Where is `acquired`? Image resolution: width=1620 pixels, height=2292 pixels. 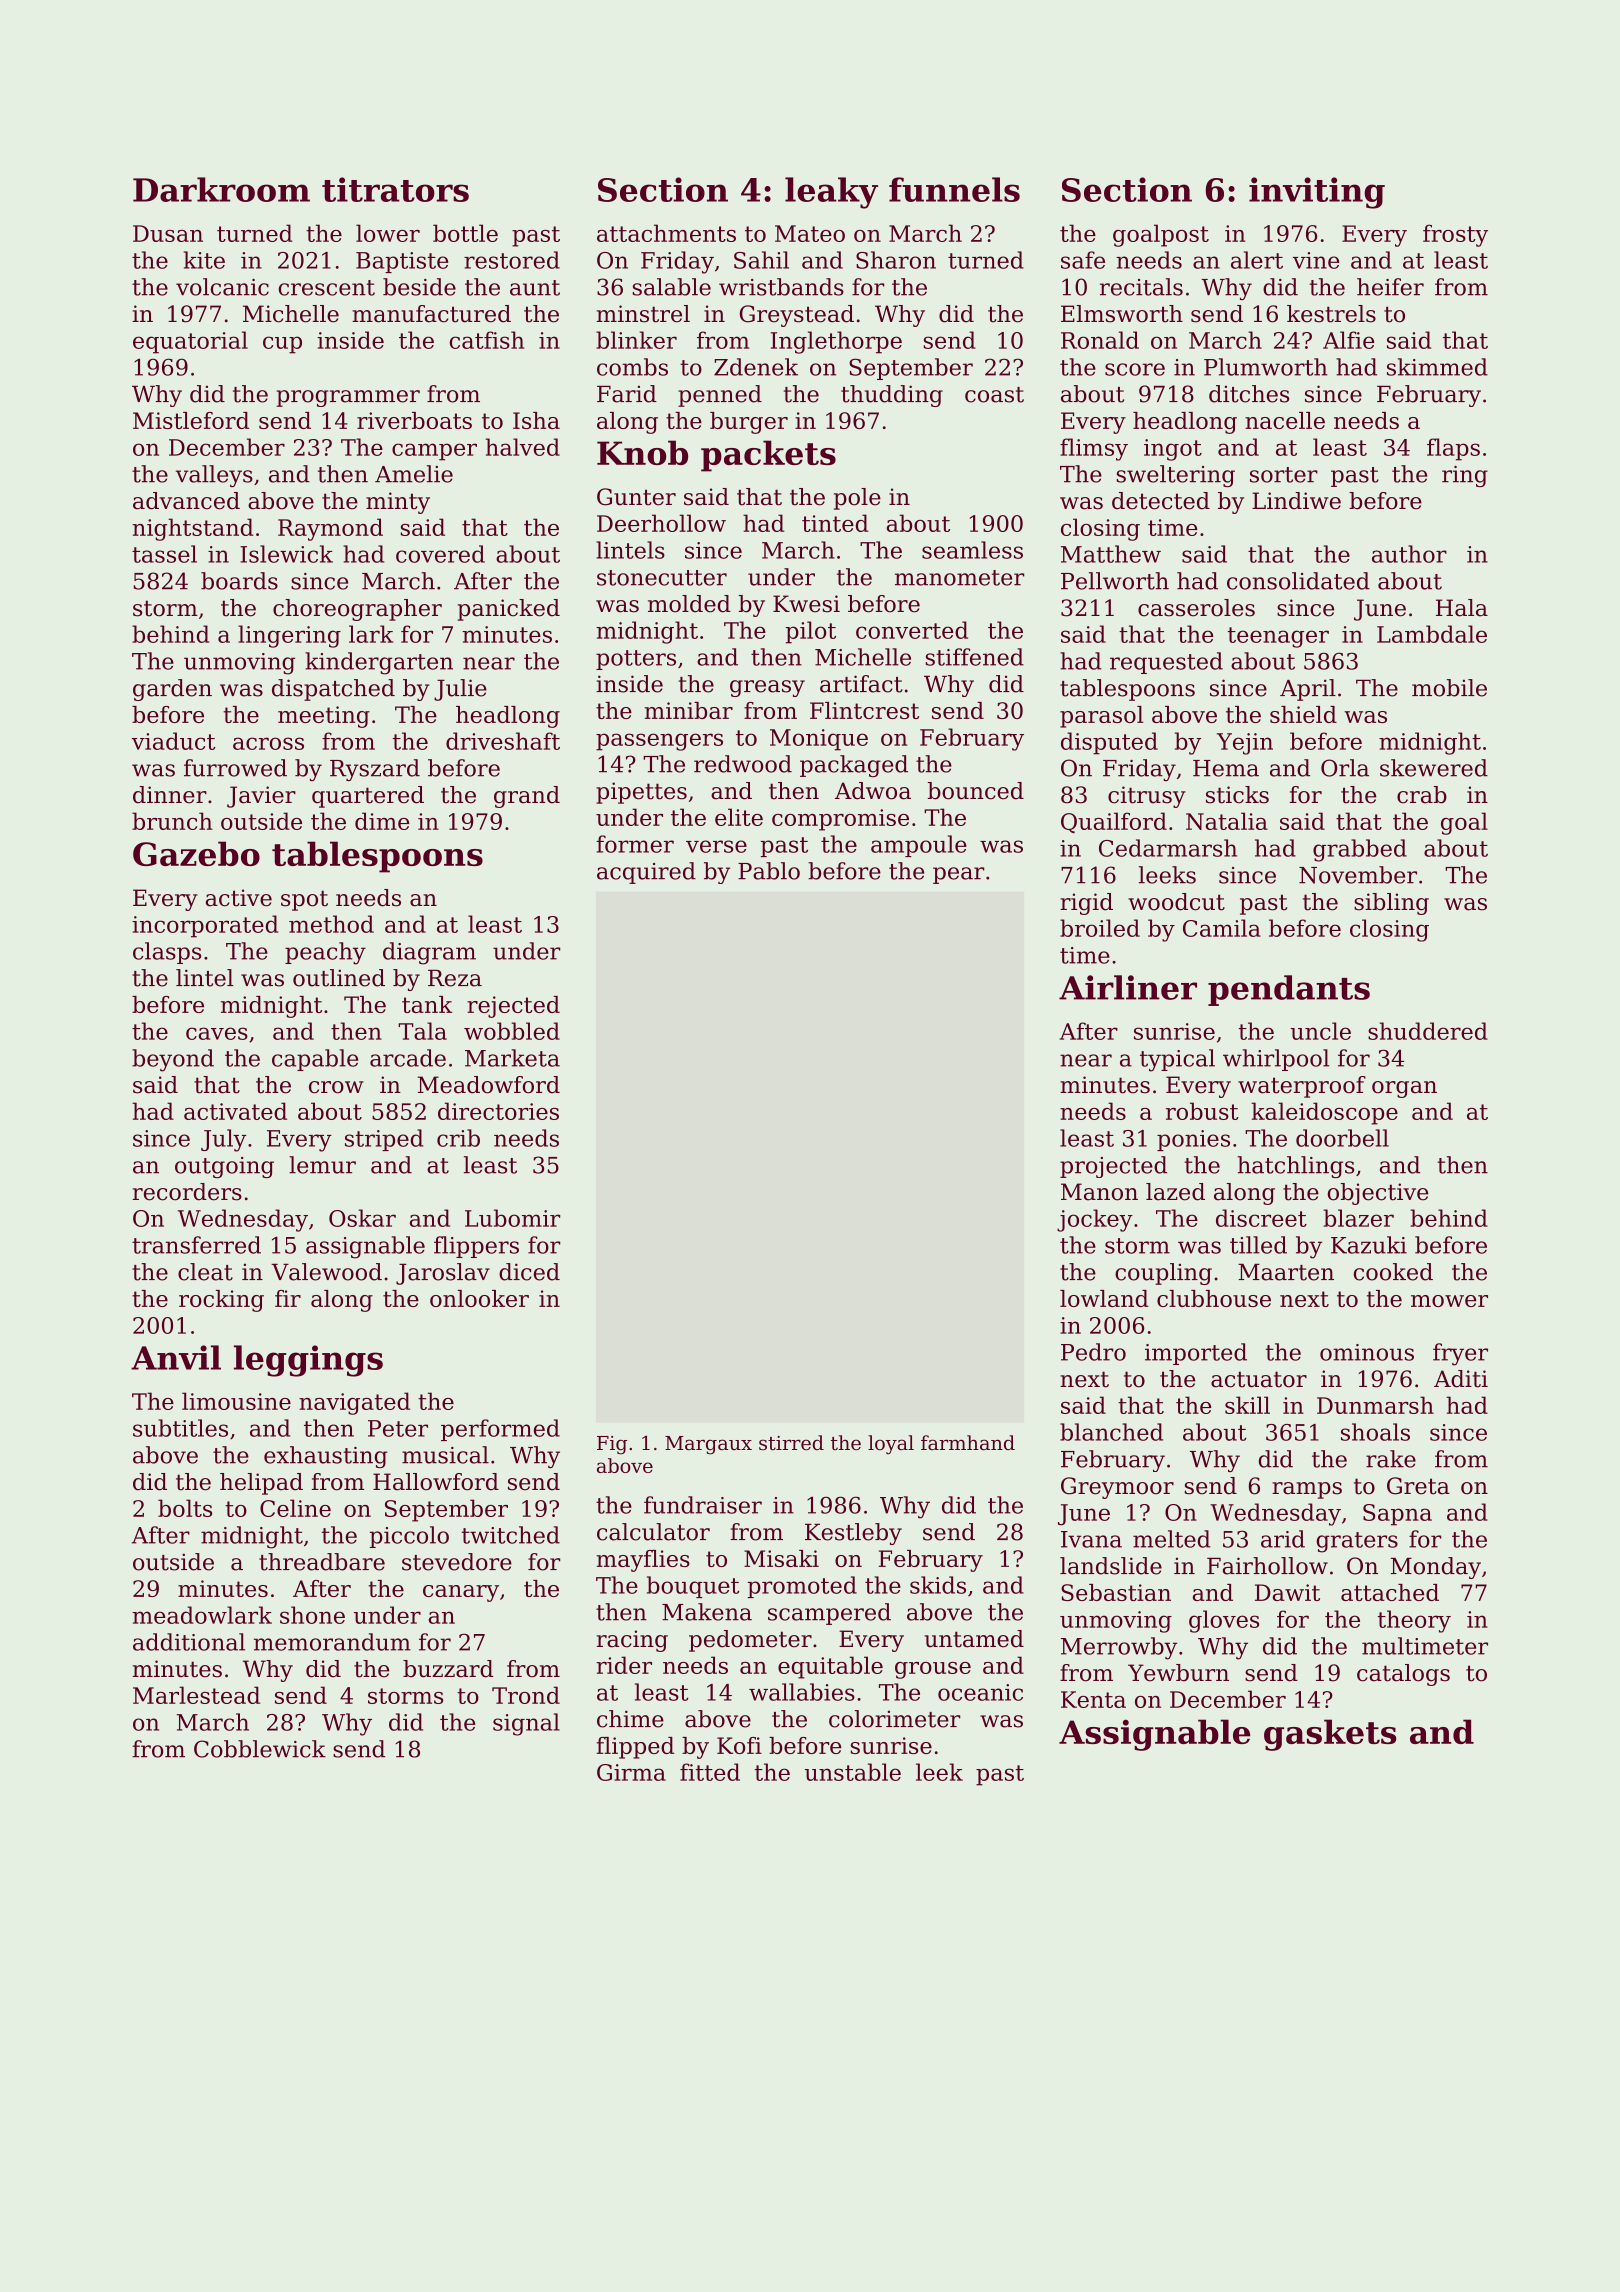
acquired is located at coordinates (646, 873).
